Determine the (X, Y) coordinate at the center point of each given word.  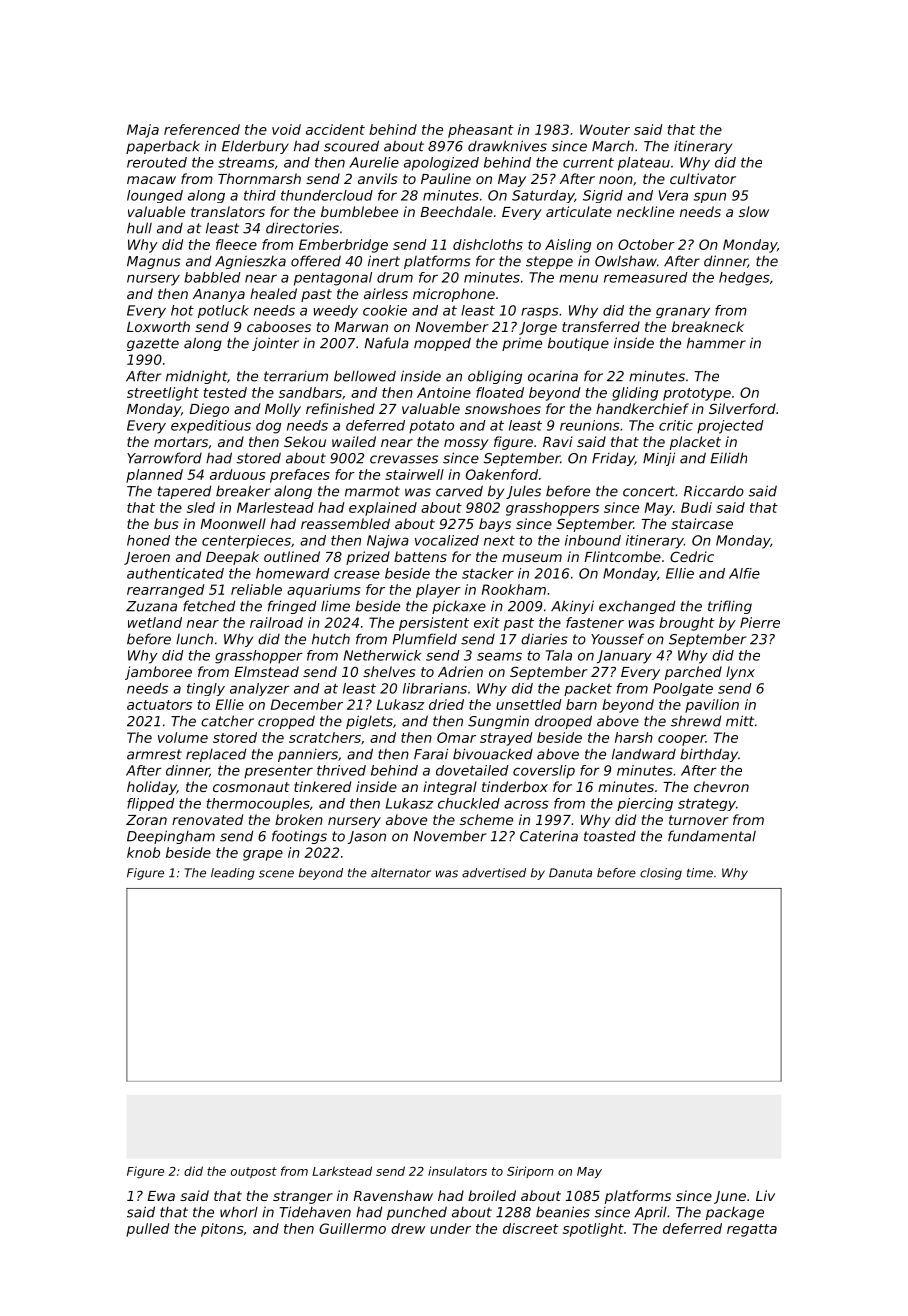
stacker (488, 573)
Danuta (570, 873)
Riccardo (714, 491)
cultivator (703, 178)
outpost (254, 1172)
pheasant (481, 131)
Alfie (744, 573)
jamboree (158, 673)
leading (233, 874)
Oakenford (502, 474)
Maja (143, 131)
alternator (401, 873)
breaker (243, 491)
